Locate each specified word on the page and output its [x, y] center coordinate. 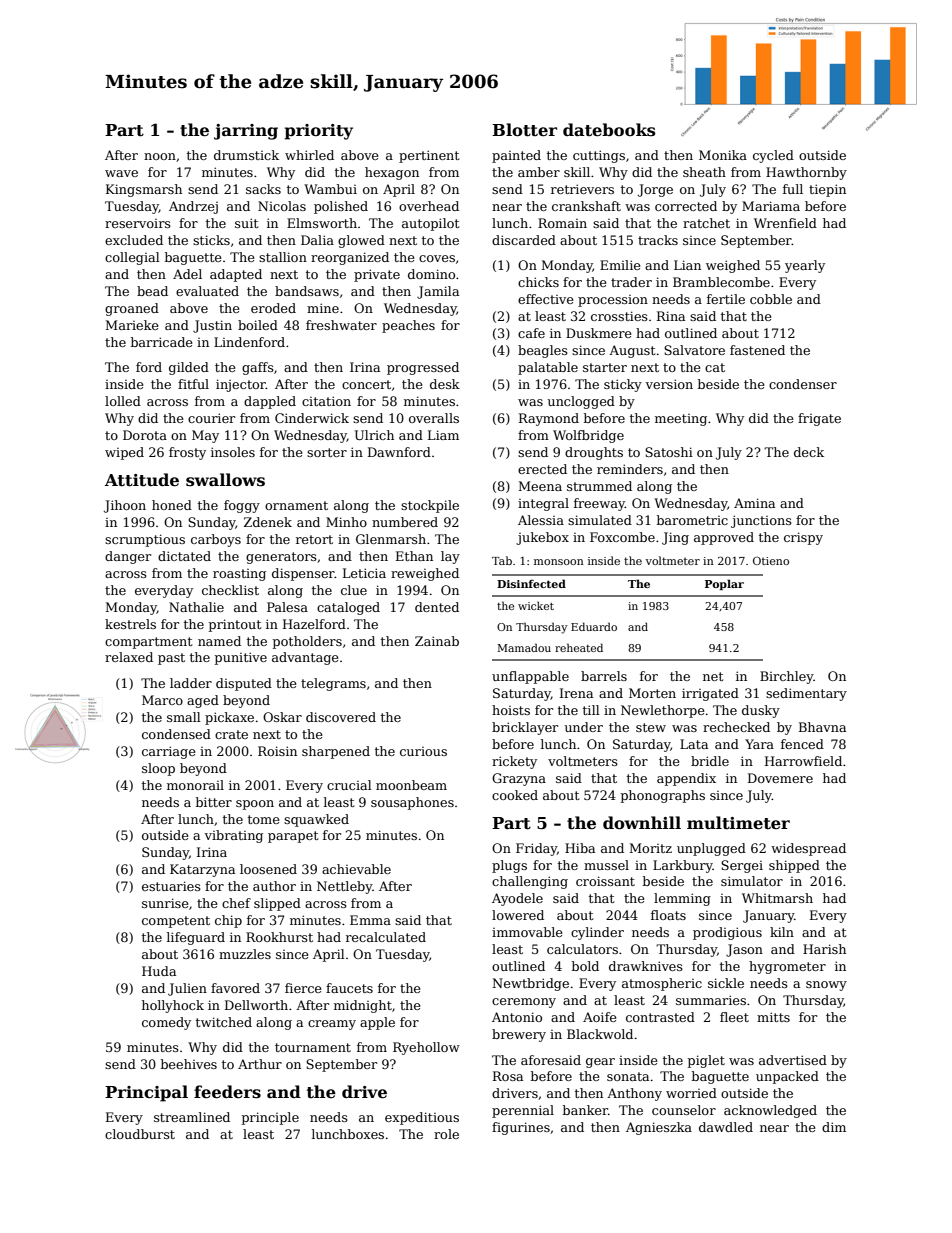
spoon [255, 805]
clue [354, 590]
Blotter [524, 130]
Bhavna [822, 727]
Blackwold [600, 1034]
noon [160, 156]
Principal [146, 1093]
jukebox [542, 538]
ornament [296, 505]
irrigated [710, 694]
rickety [514, 762]
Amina [754, 503]
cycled [773, 156]
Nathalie [196, 607]
